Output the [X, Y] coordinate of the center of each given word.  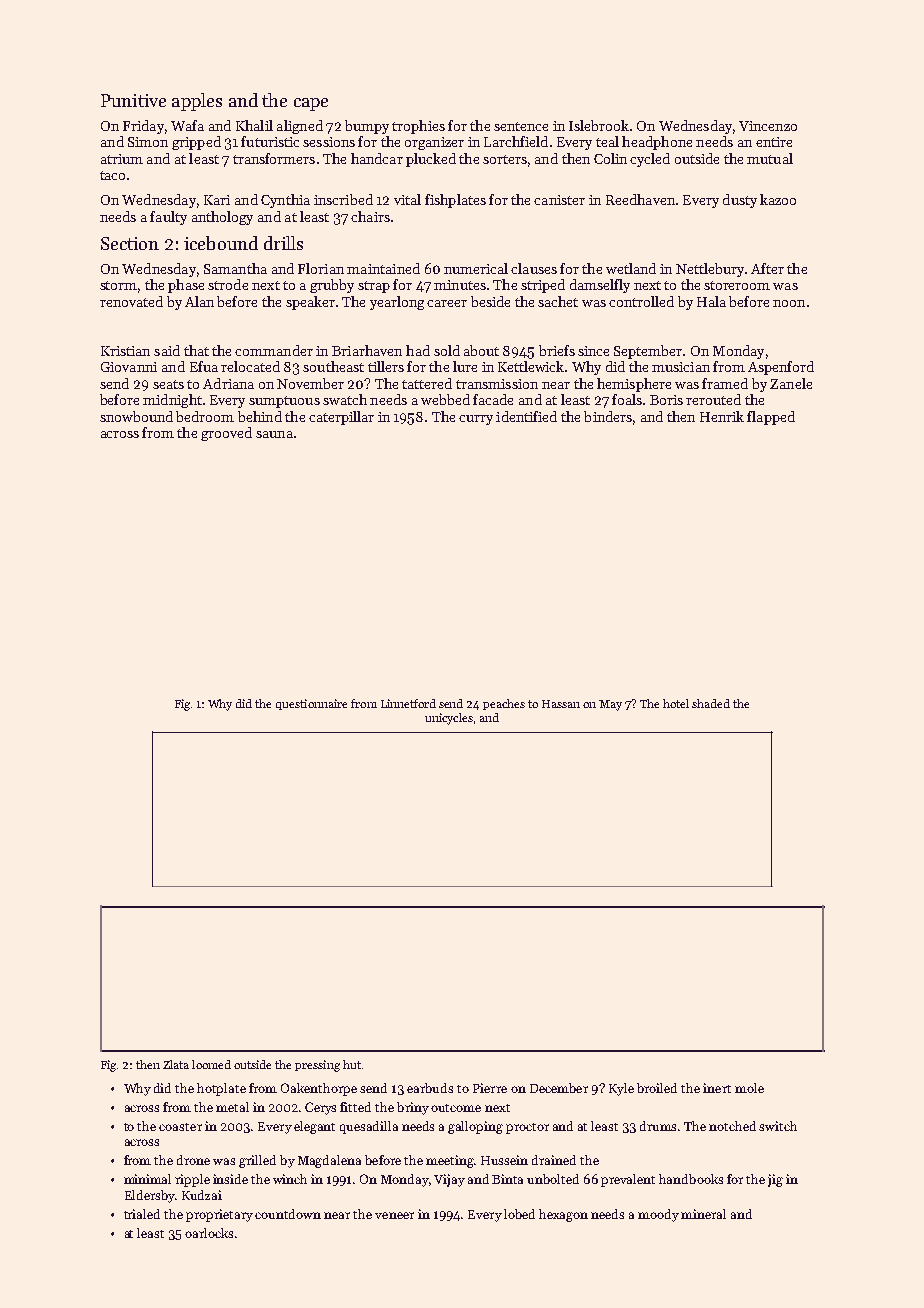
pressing [317, 1066]
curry [476, 420]
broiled [657, 1088]
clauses [534, 268]
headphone [657, 143]
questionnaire [311, 704]
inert [717, 1088]
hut [352, 1064]
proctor [527, 1128]
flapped [771, 418]
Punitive [133, 100]
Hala [711, 301]
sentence [521, 126]
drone [193, 1160]
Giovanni [129, 367]
